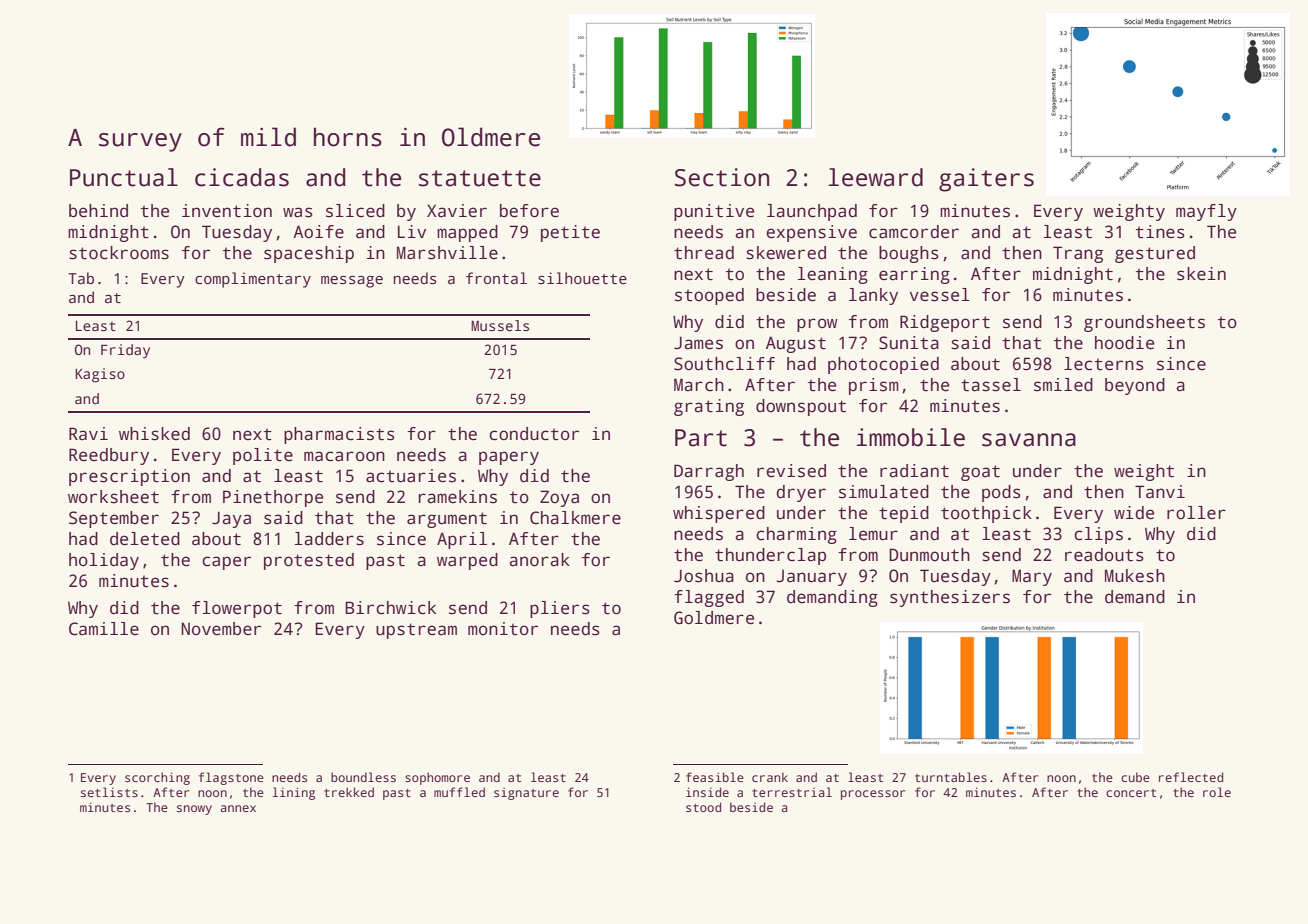  Describe the element at coordinates (709, 296) in the page. I see `stooped` at that location.
